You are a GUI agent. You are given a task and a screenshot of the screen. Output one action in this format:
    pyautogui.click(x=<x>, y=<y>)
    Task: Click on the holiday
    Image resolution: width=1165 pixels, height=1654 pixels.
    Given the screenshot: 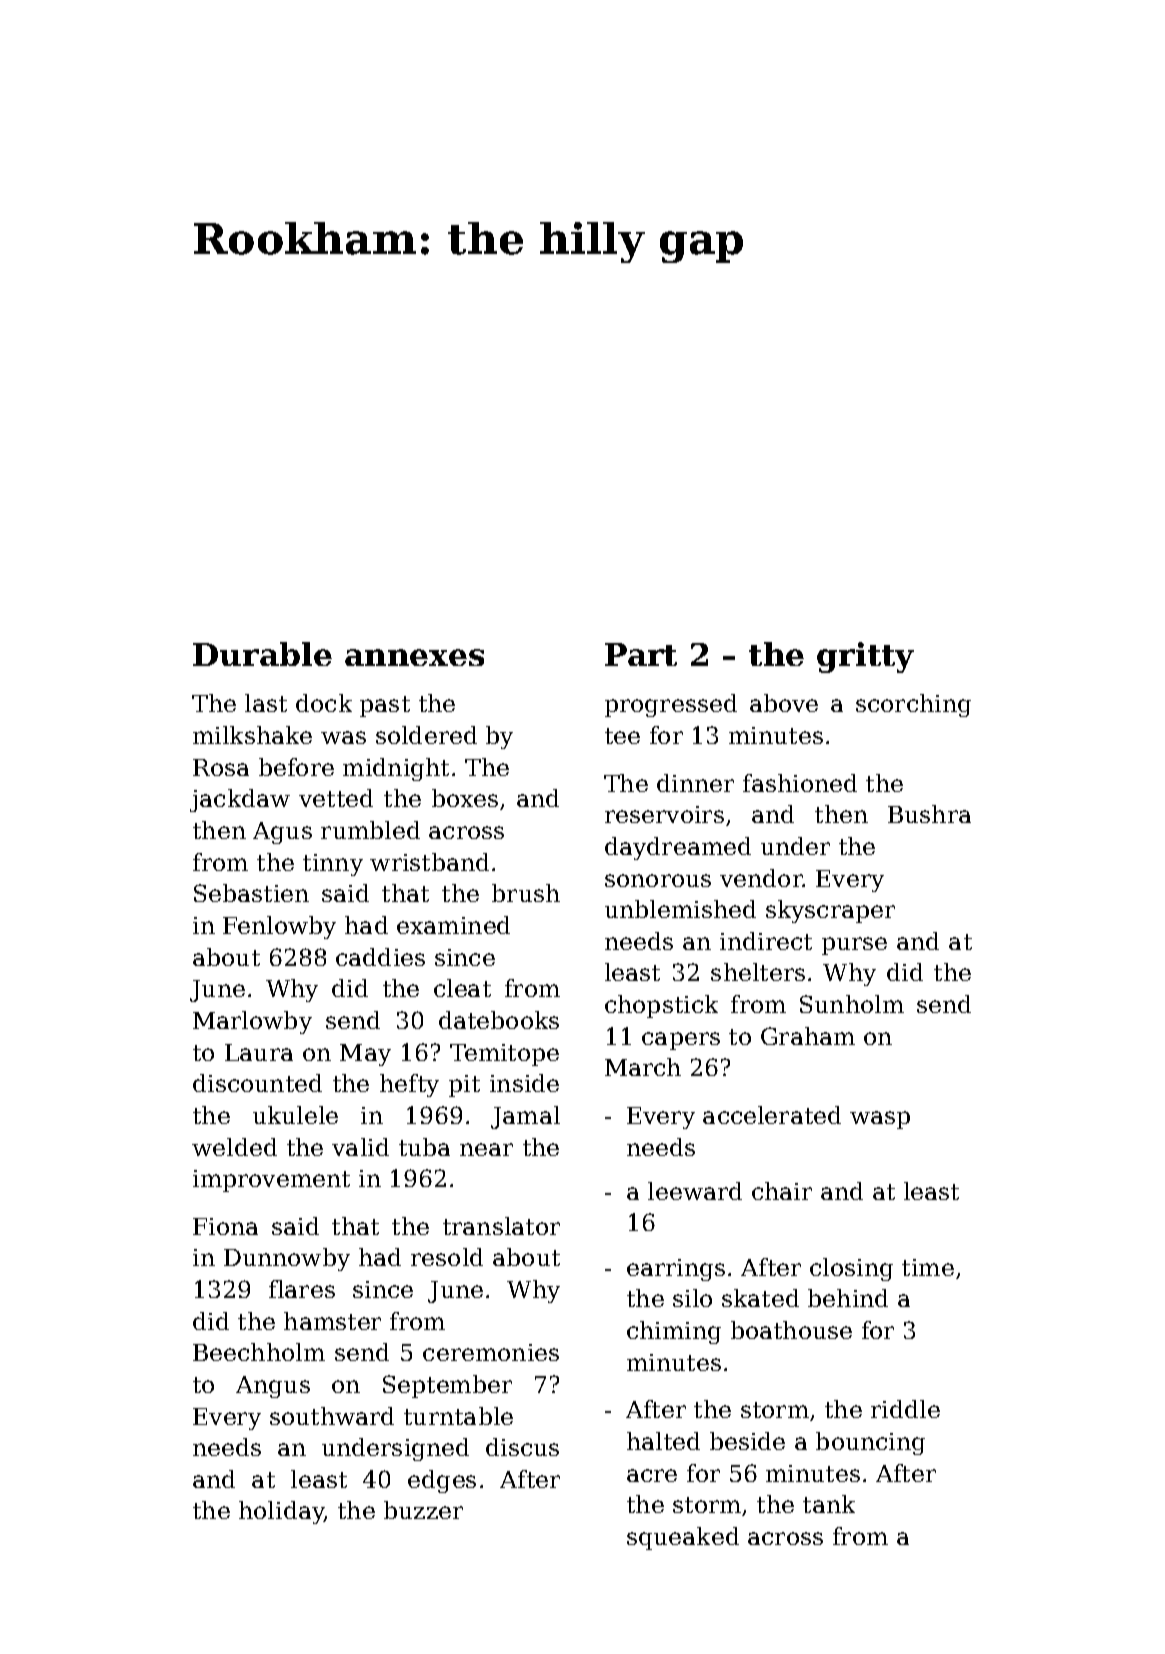 What is the action you would take?
    pyautogui.click(x=281, y=1512)
